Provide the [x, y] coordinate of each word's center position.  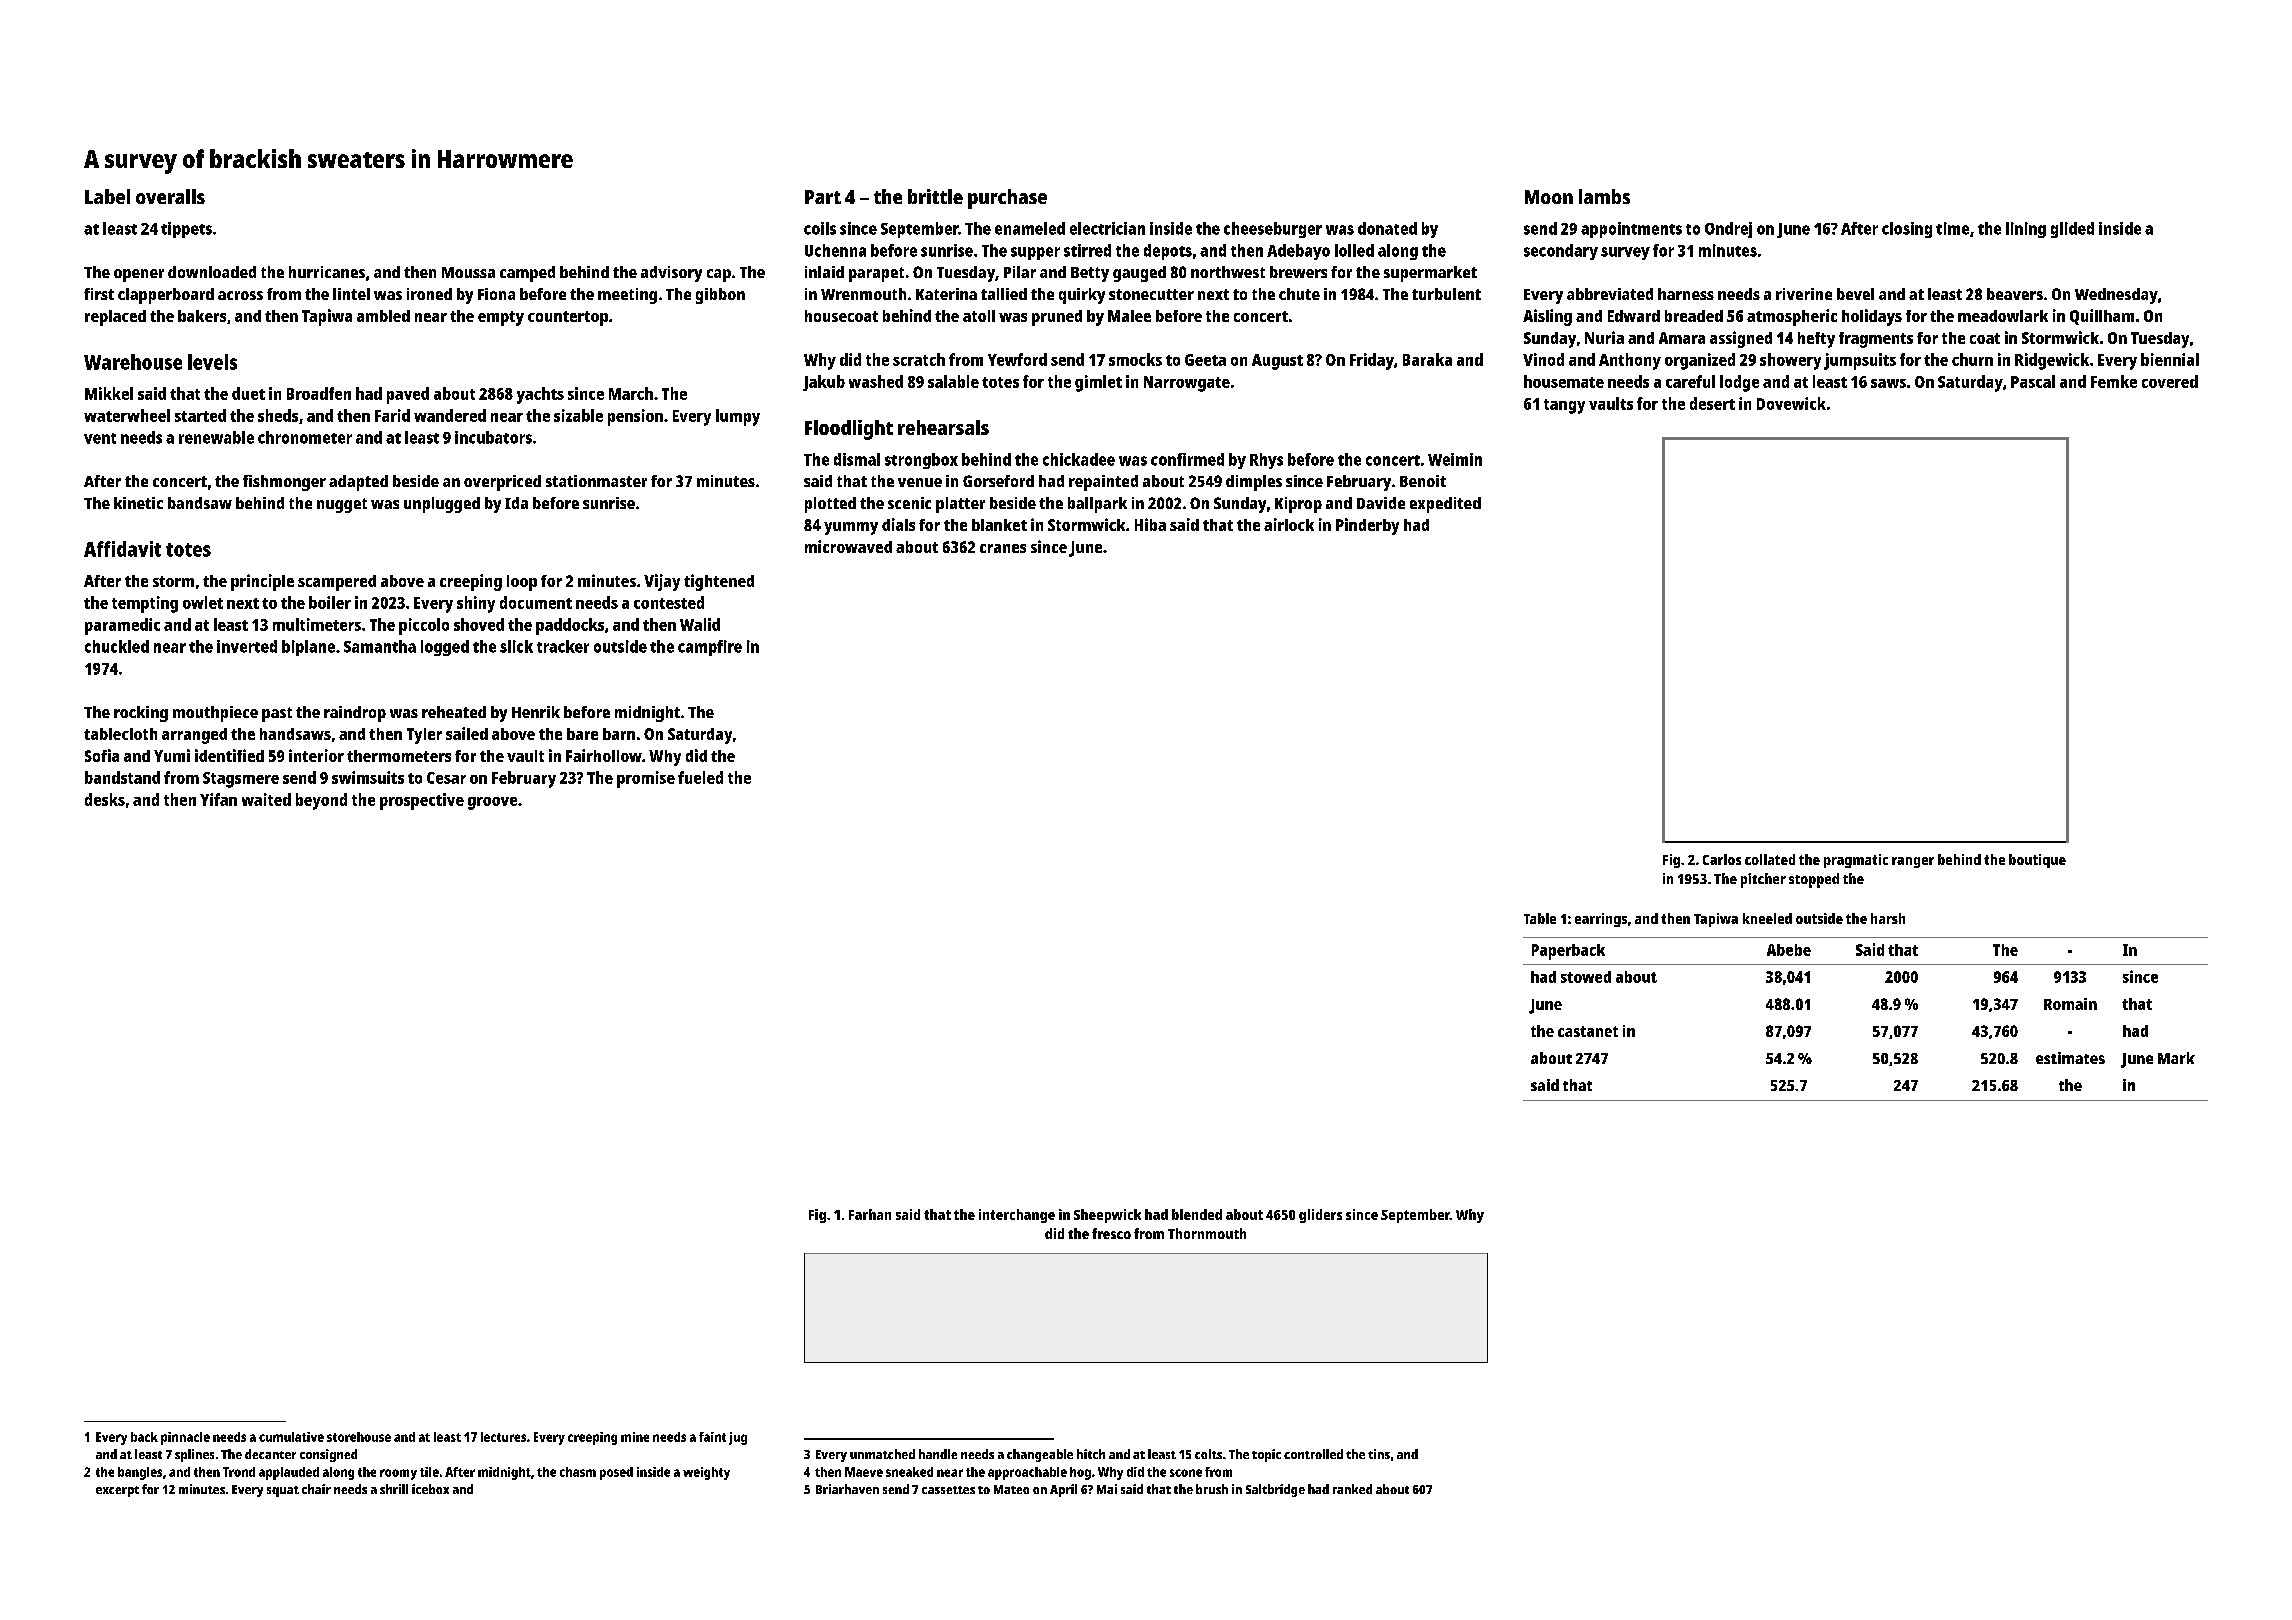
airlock [1289, 524]
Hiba [1150, 524]
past [277, 714]
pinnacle [185, 1438]
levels [212, 362]
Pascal [2033, 381]
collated [1770, 859]
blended [1197, 1214]
